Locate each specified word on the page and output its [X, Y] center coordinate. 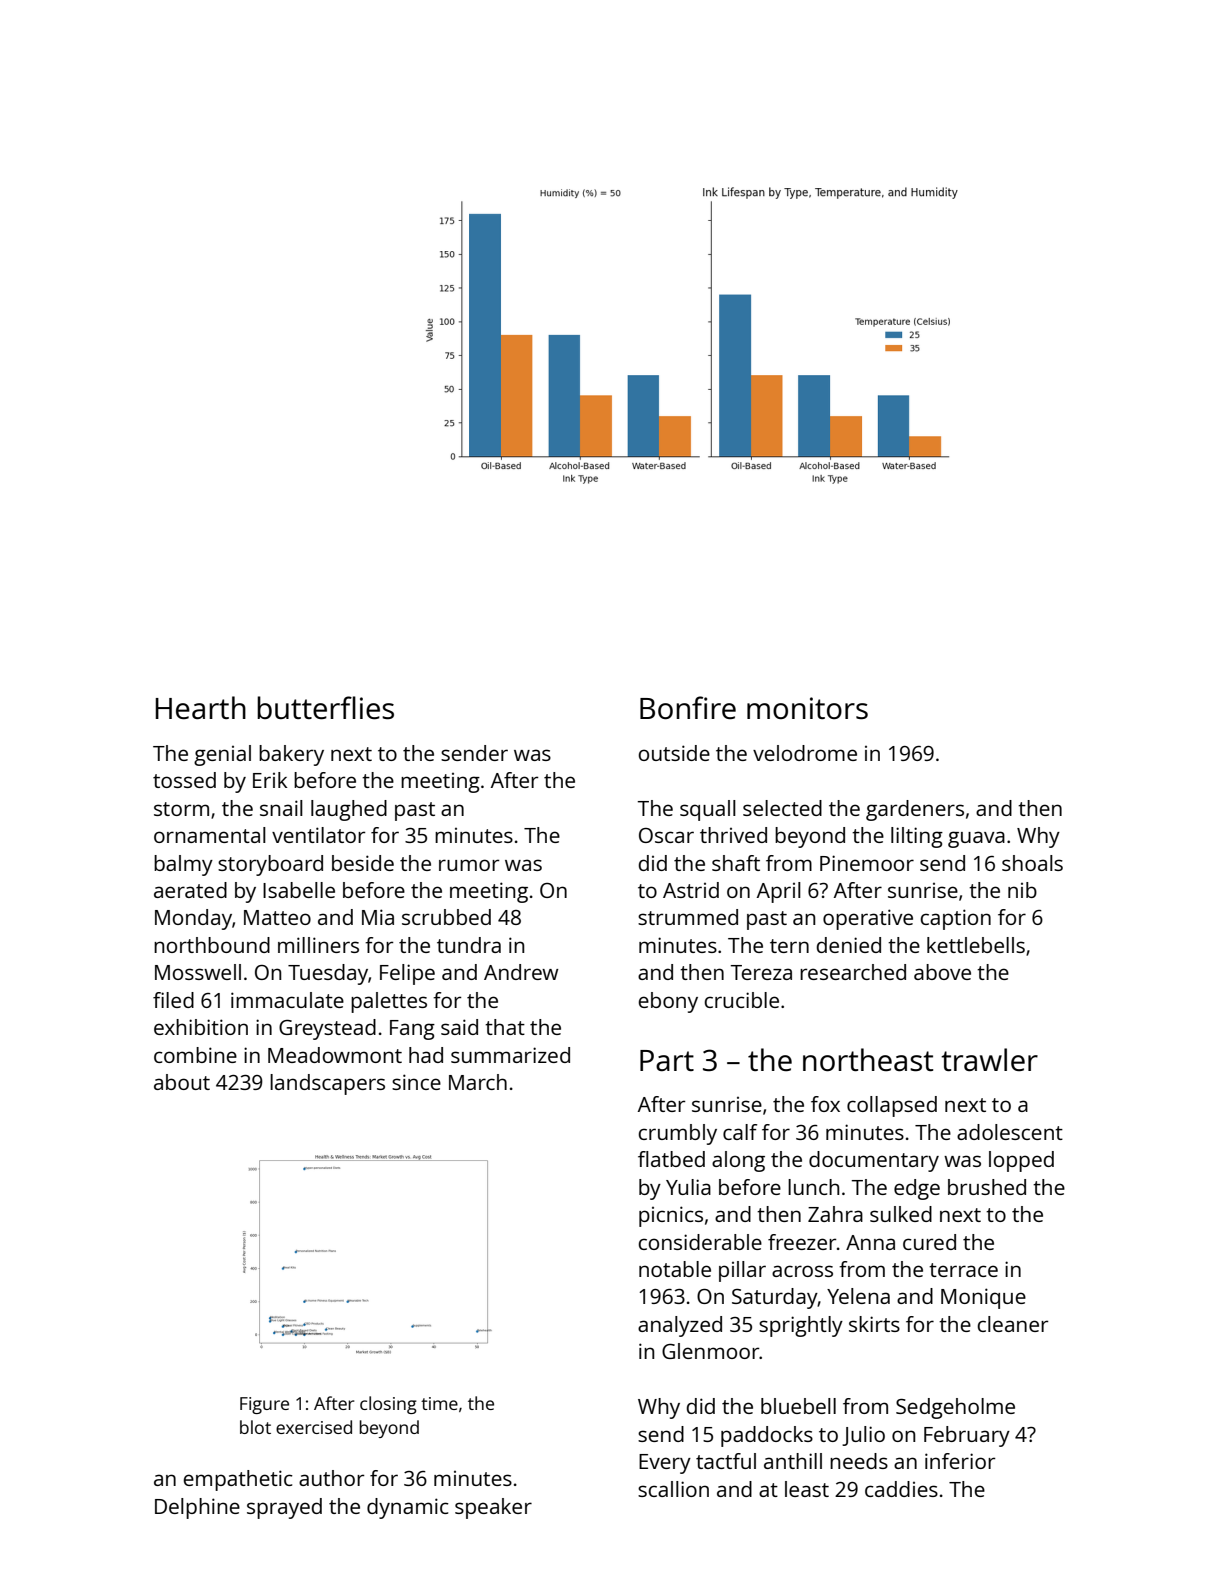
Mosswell [198, 972]
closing [388, 1405]
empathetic [238, 1480]
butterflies [325, 708]
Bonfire [688, 707]
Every [665, 1464]
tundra [469, 945]
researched [853, 972]
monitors [807, 708]
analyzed [680, 1326]
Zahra [835, 1214]
